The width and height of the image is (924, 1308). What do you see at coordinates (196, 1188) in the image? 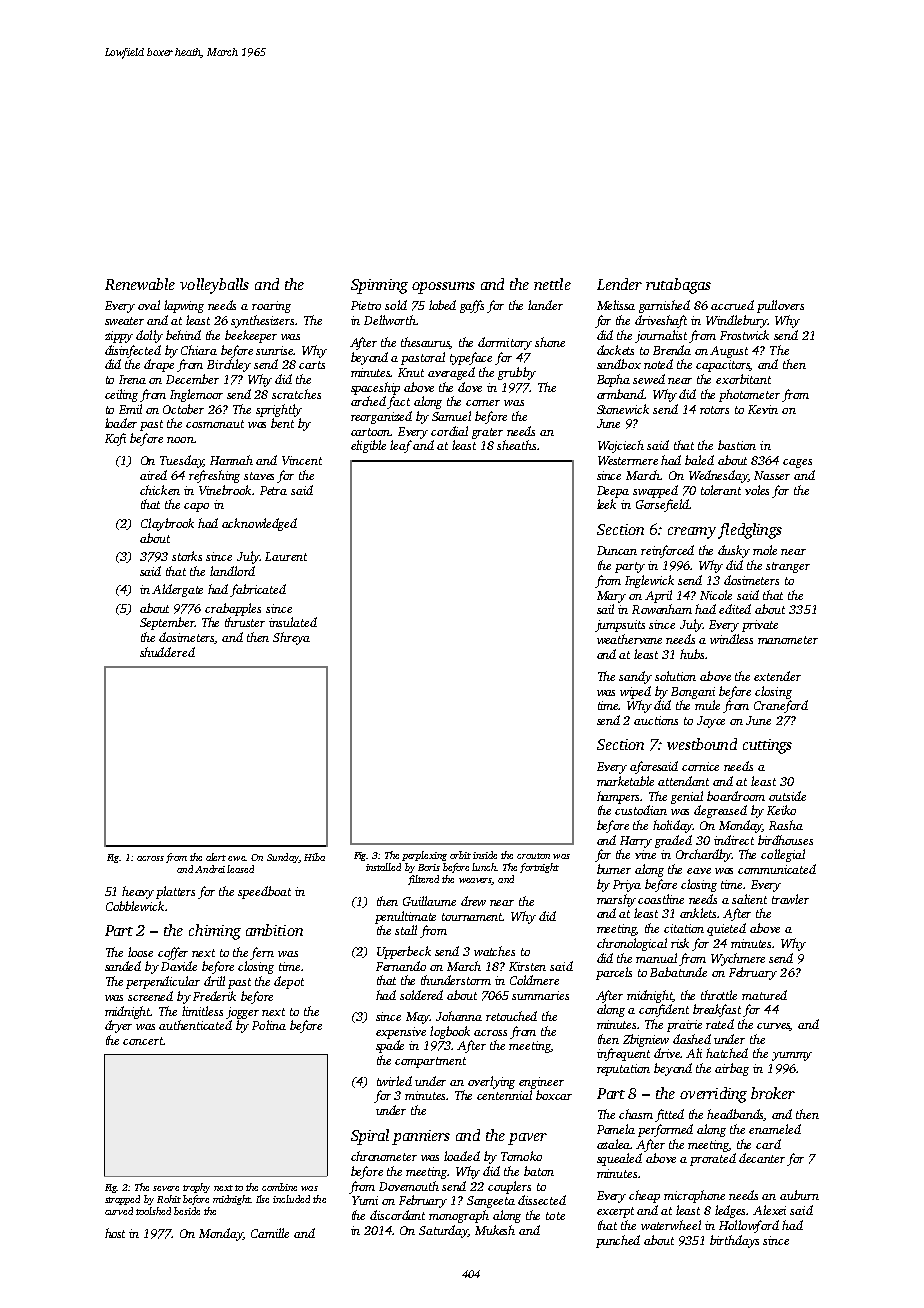
I see `trophy` at bounding box center [196, 1188].
